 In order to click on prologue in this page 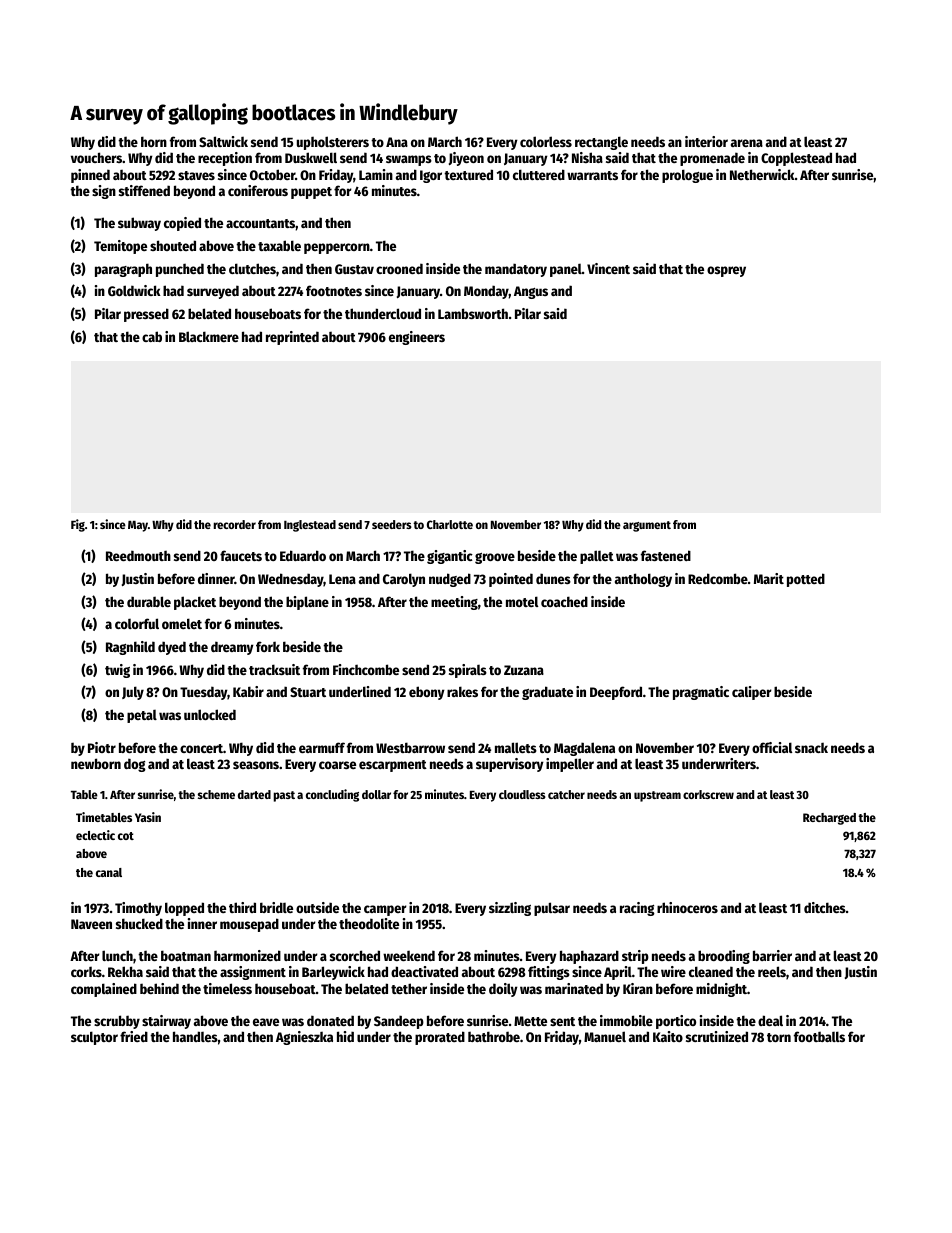, I will do `click(687, 176)`.
